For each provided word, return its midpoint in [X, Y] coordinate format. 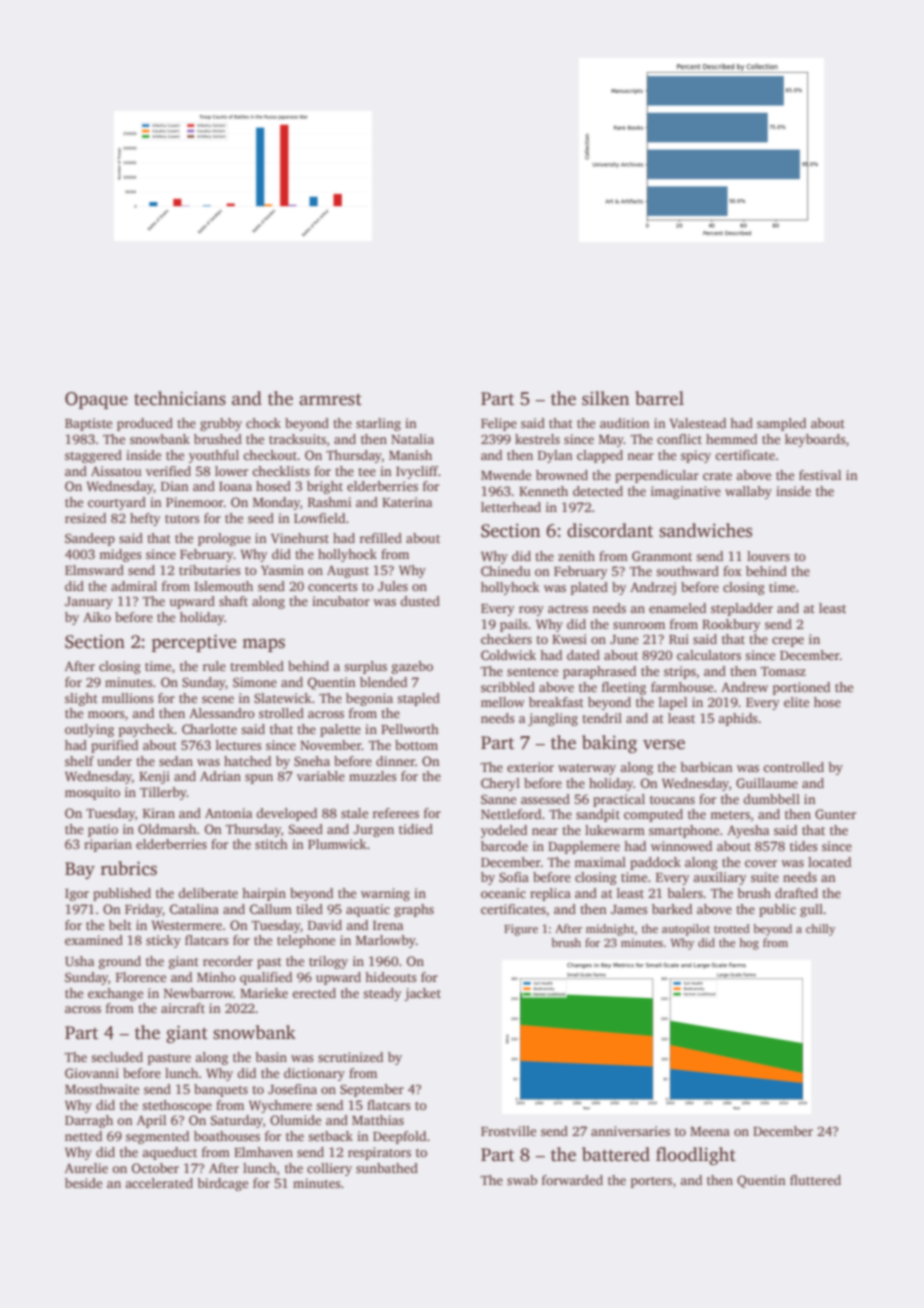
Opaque [96, 400]
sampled [781, 424]
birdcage [222, 1184]
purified [114, 746]
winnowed [681, 846]
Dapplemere [584, 847]
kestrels [537, 439]
